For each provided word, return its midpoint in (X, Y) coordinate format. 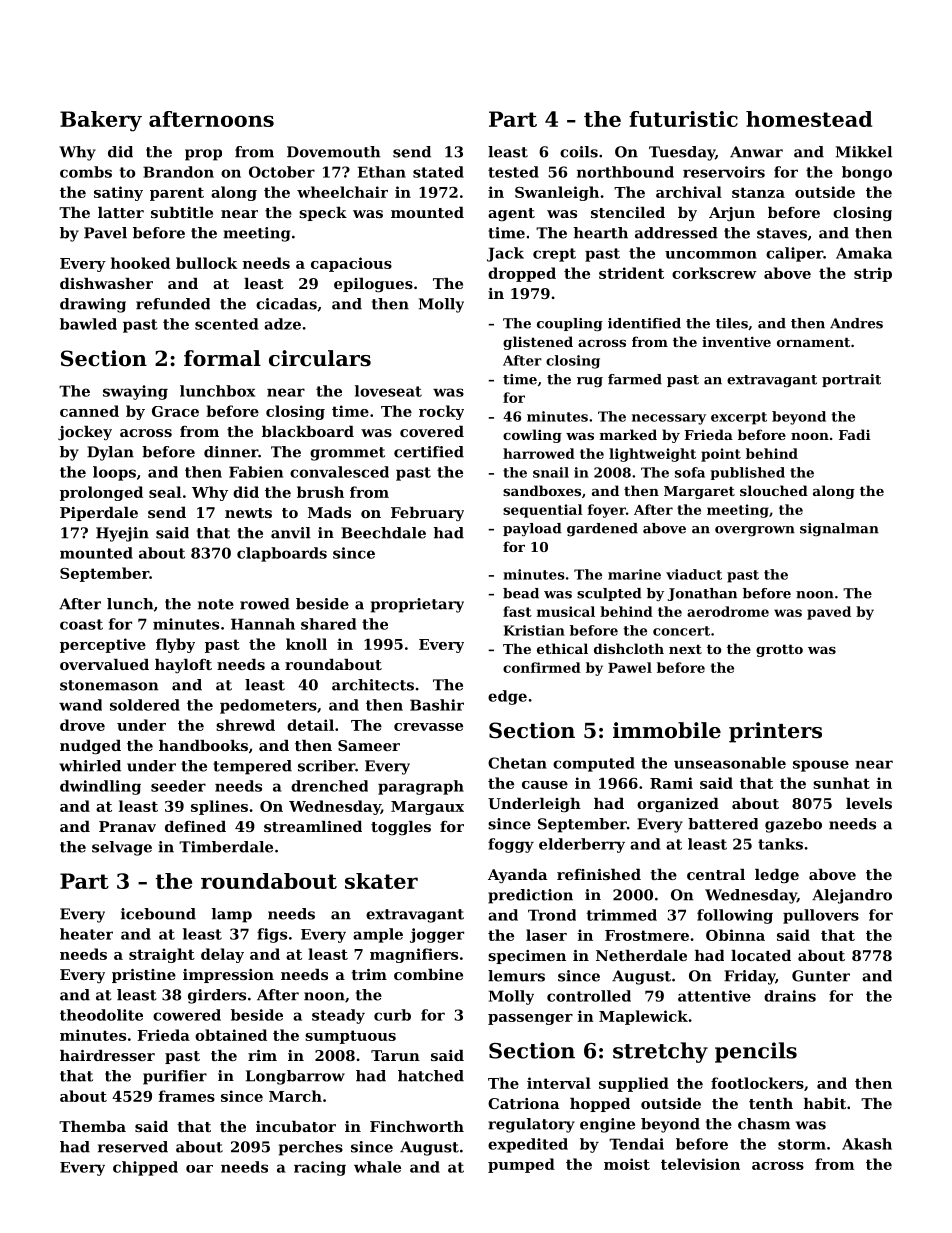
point (721, 455)
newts (248, 513)
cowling (532, 436)
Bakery (101, 121)
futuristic (683, 119)
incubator (296, 1126)
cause (545, 785)
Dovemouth (334, 152)
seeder (178, 786)
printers (775, 732)
